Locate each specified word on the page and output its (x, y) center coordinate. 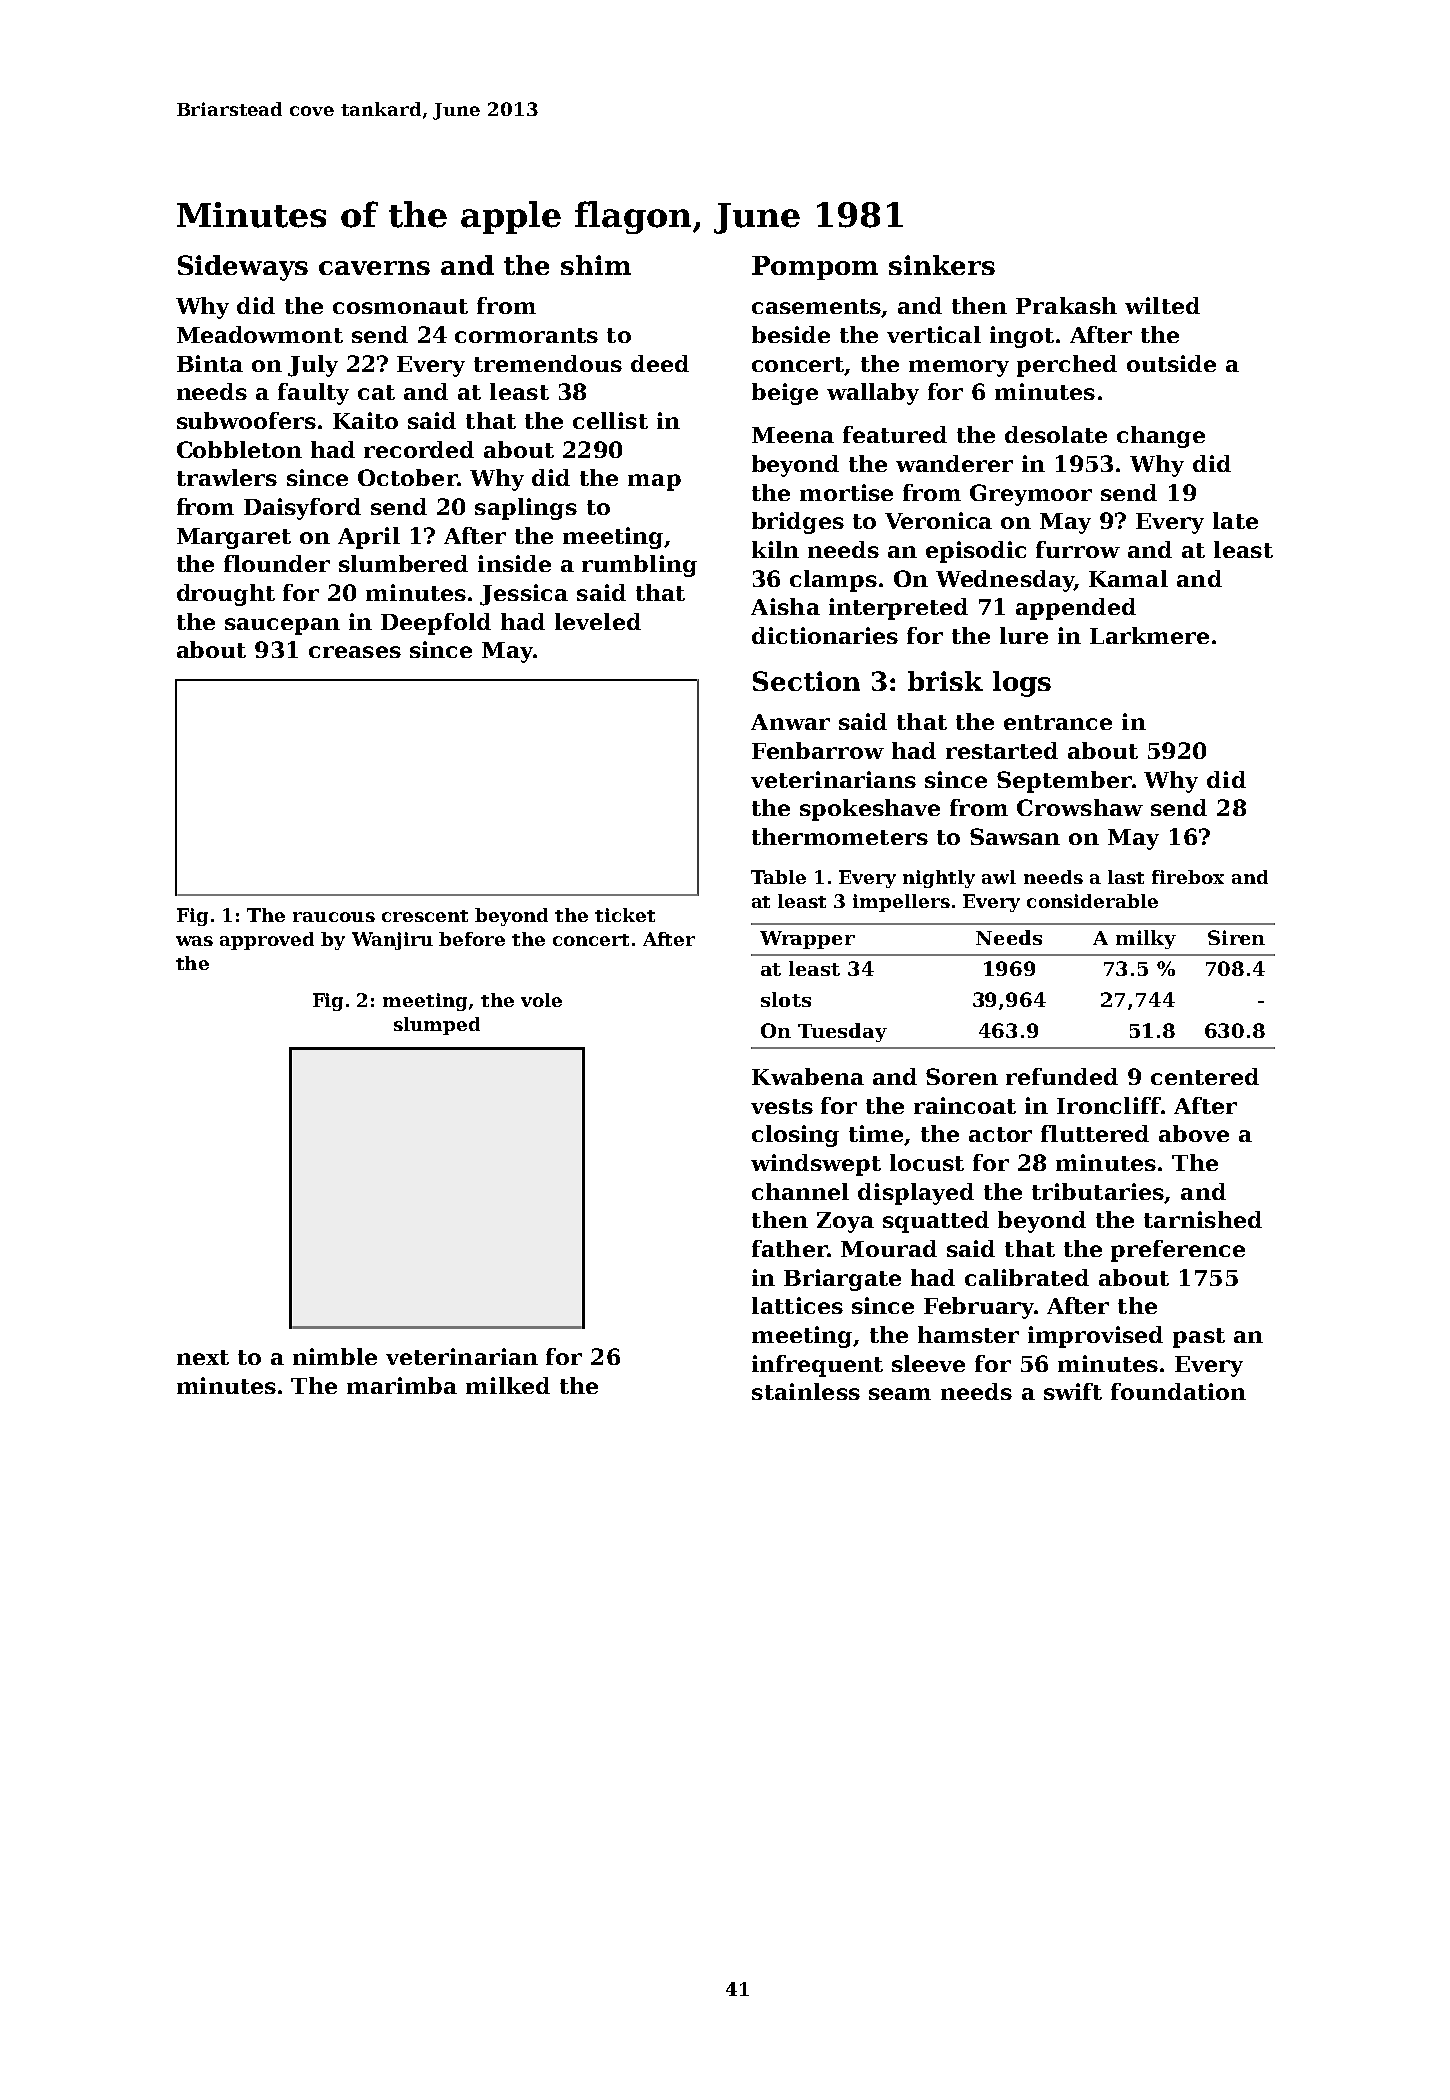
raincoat (965, 1105)
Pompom (815, 268)
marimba (402, 1385)
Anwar (790, 722)
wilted (1162, 305)
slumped (437, 1026)
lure (1024, 635)
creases (355, 652)
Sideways (243, 268)
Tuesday (842, 1032)
